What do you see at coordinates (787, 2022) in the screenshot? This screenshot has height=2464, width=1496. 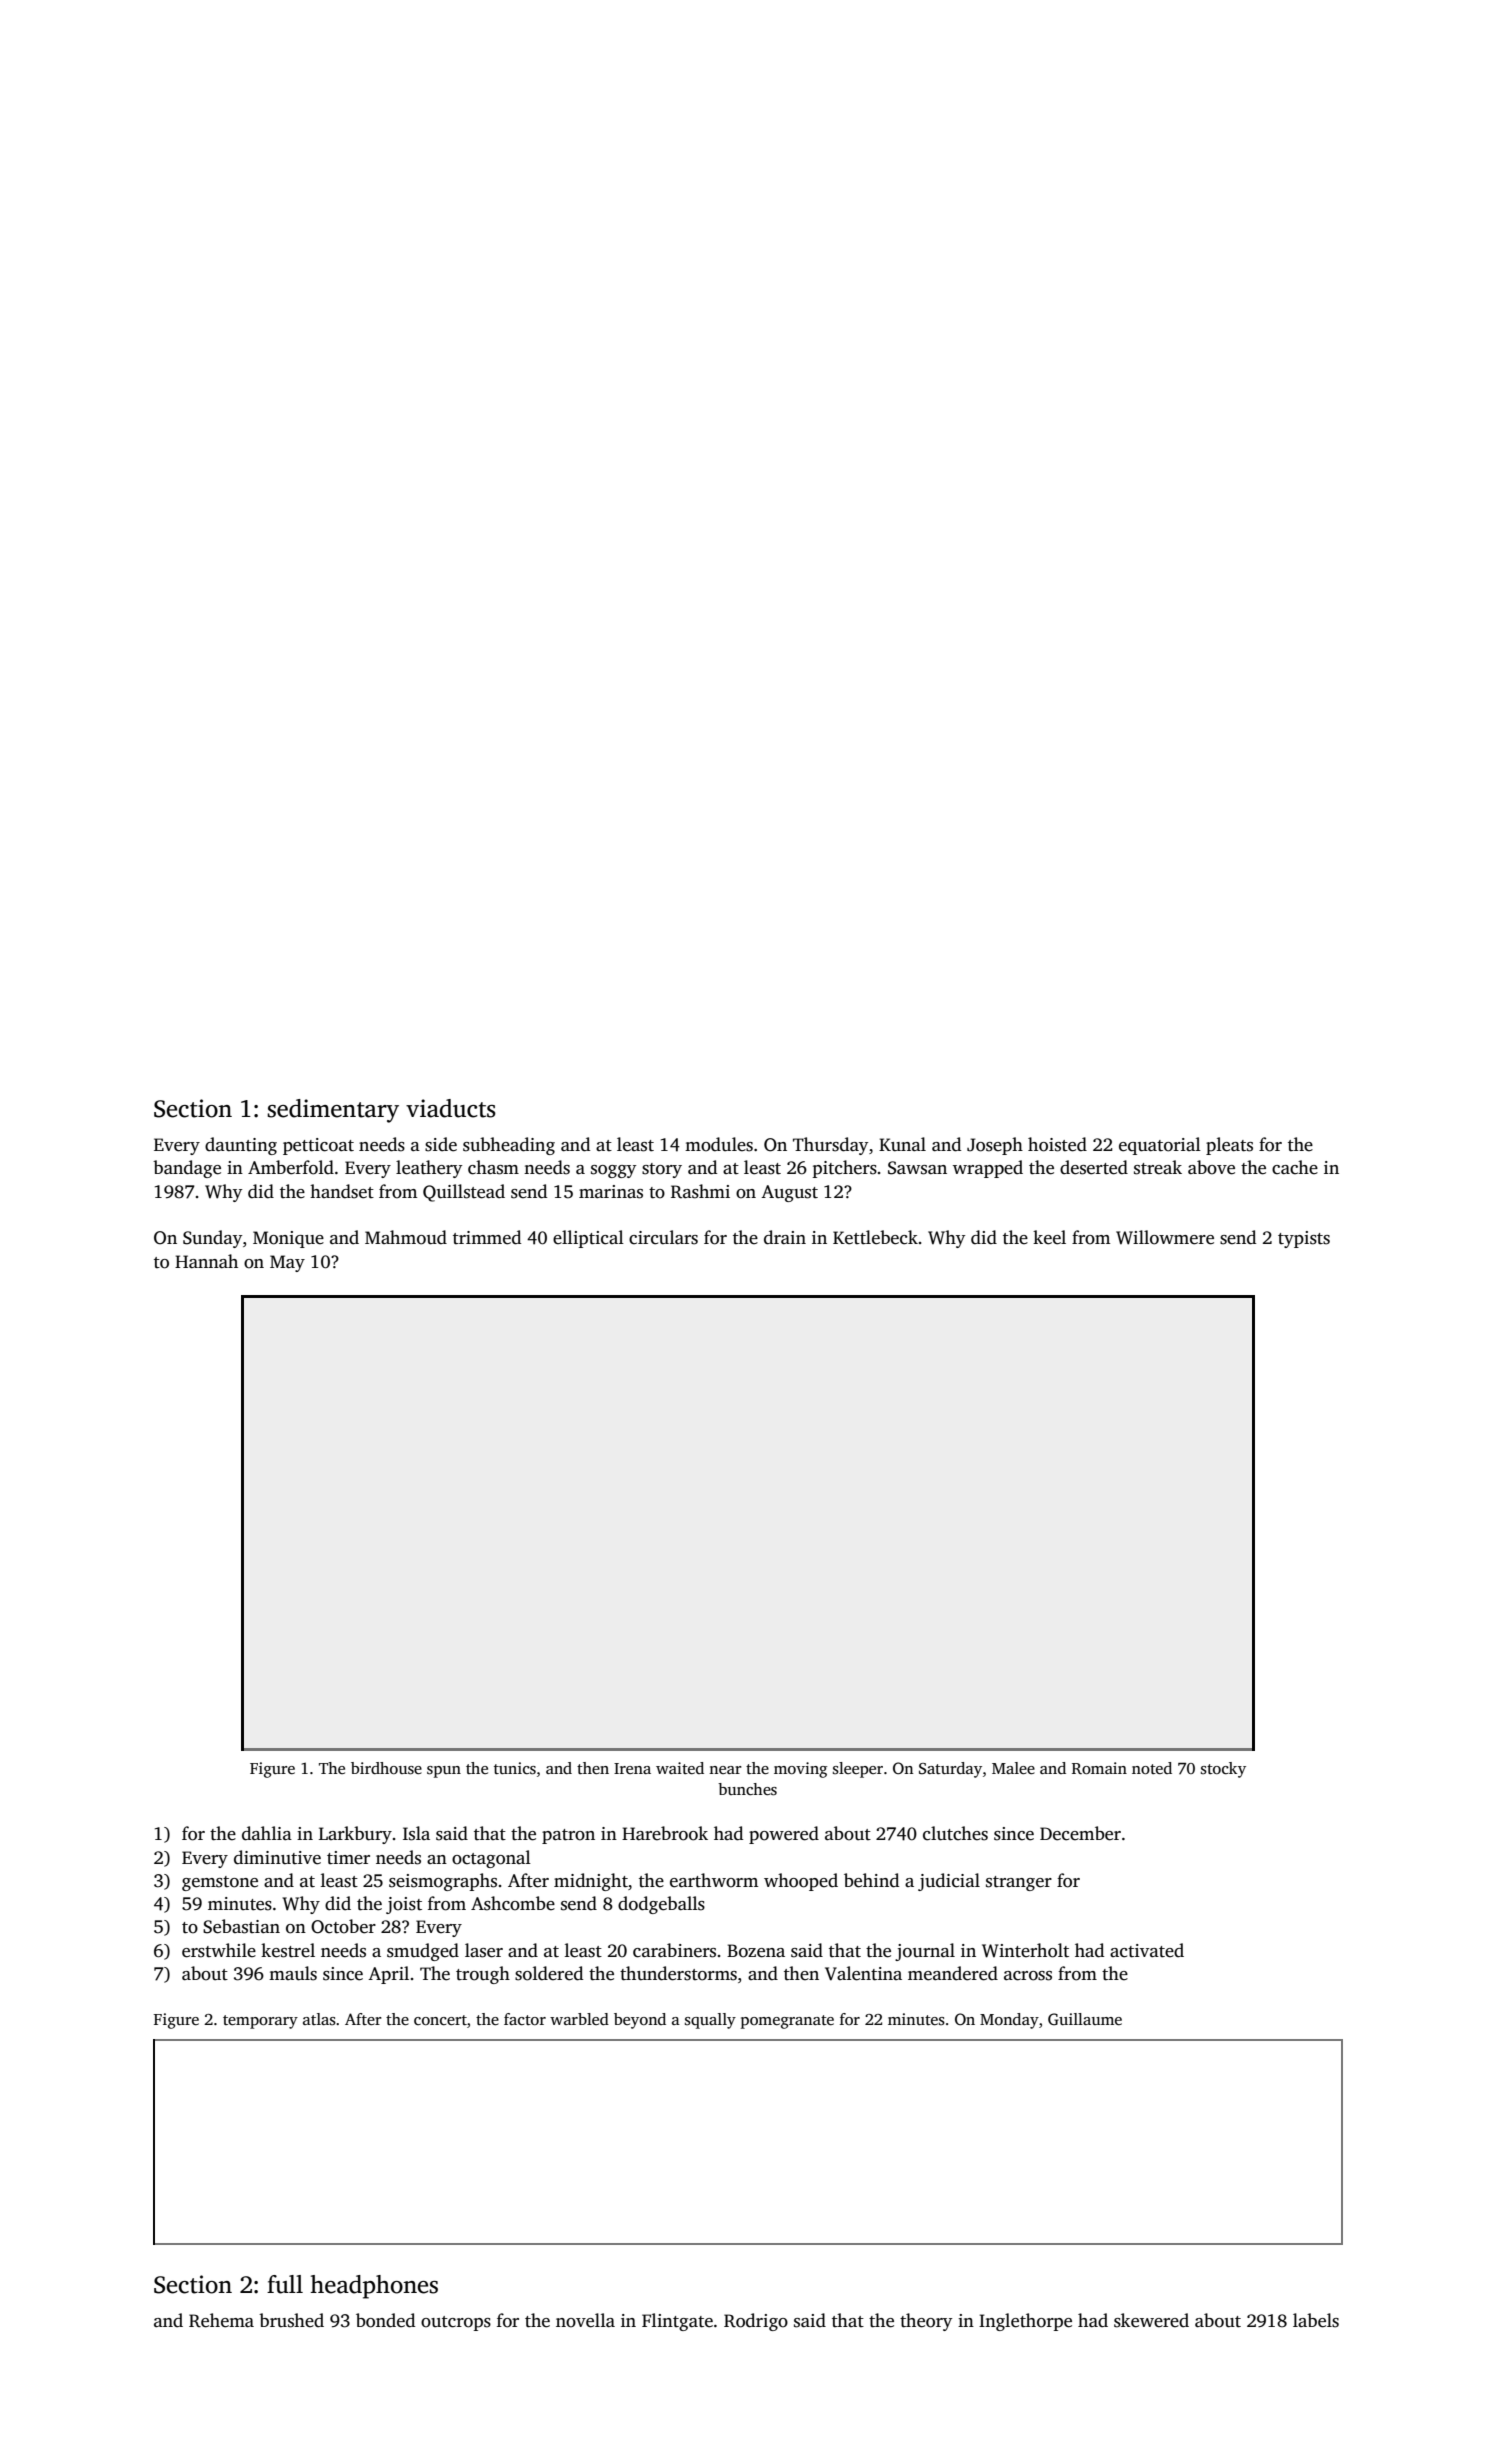 I see `pomegranate` at bounding box center [787, 2022].
